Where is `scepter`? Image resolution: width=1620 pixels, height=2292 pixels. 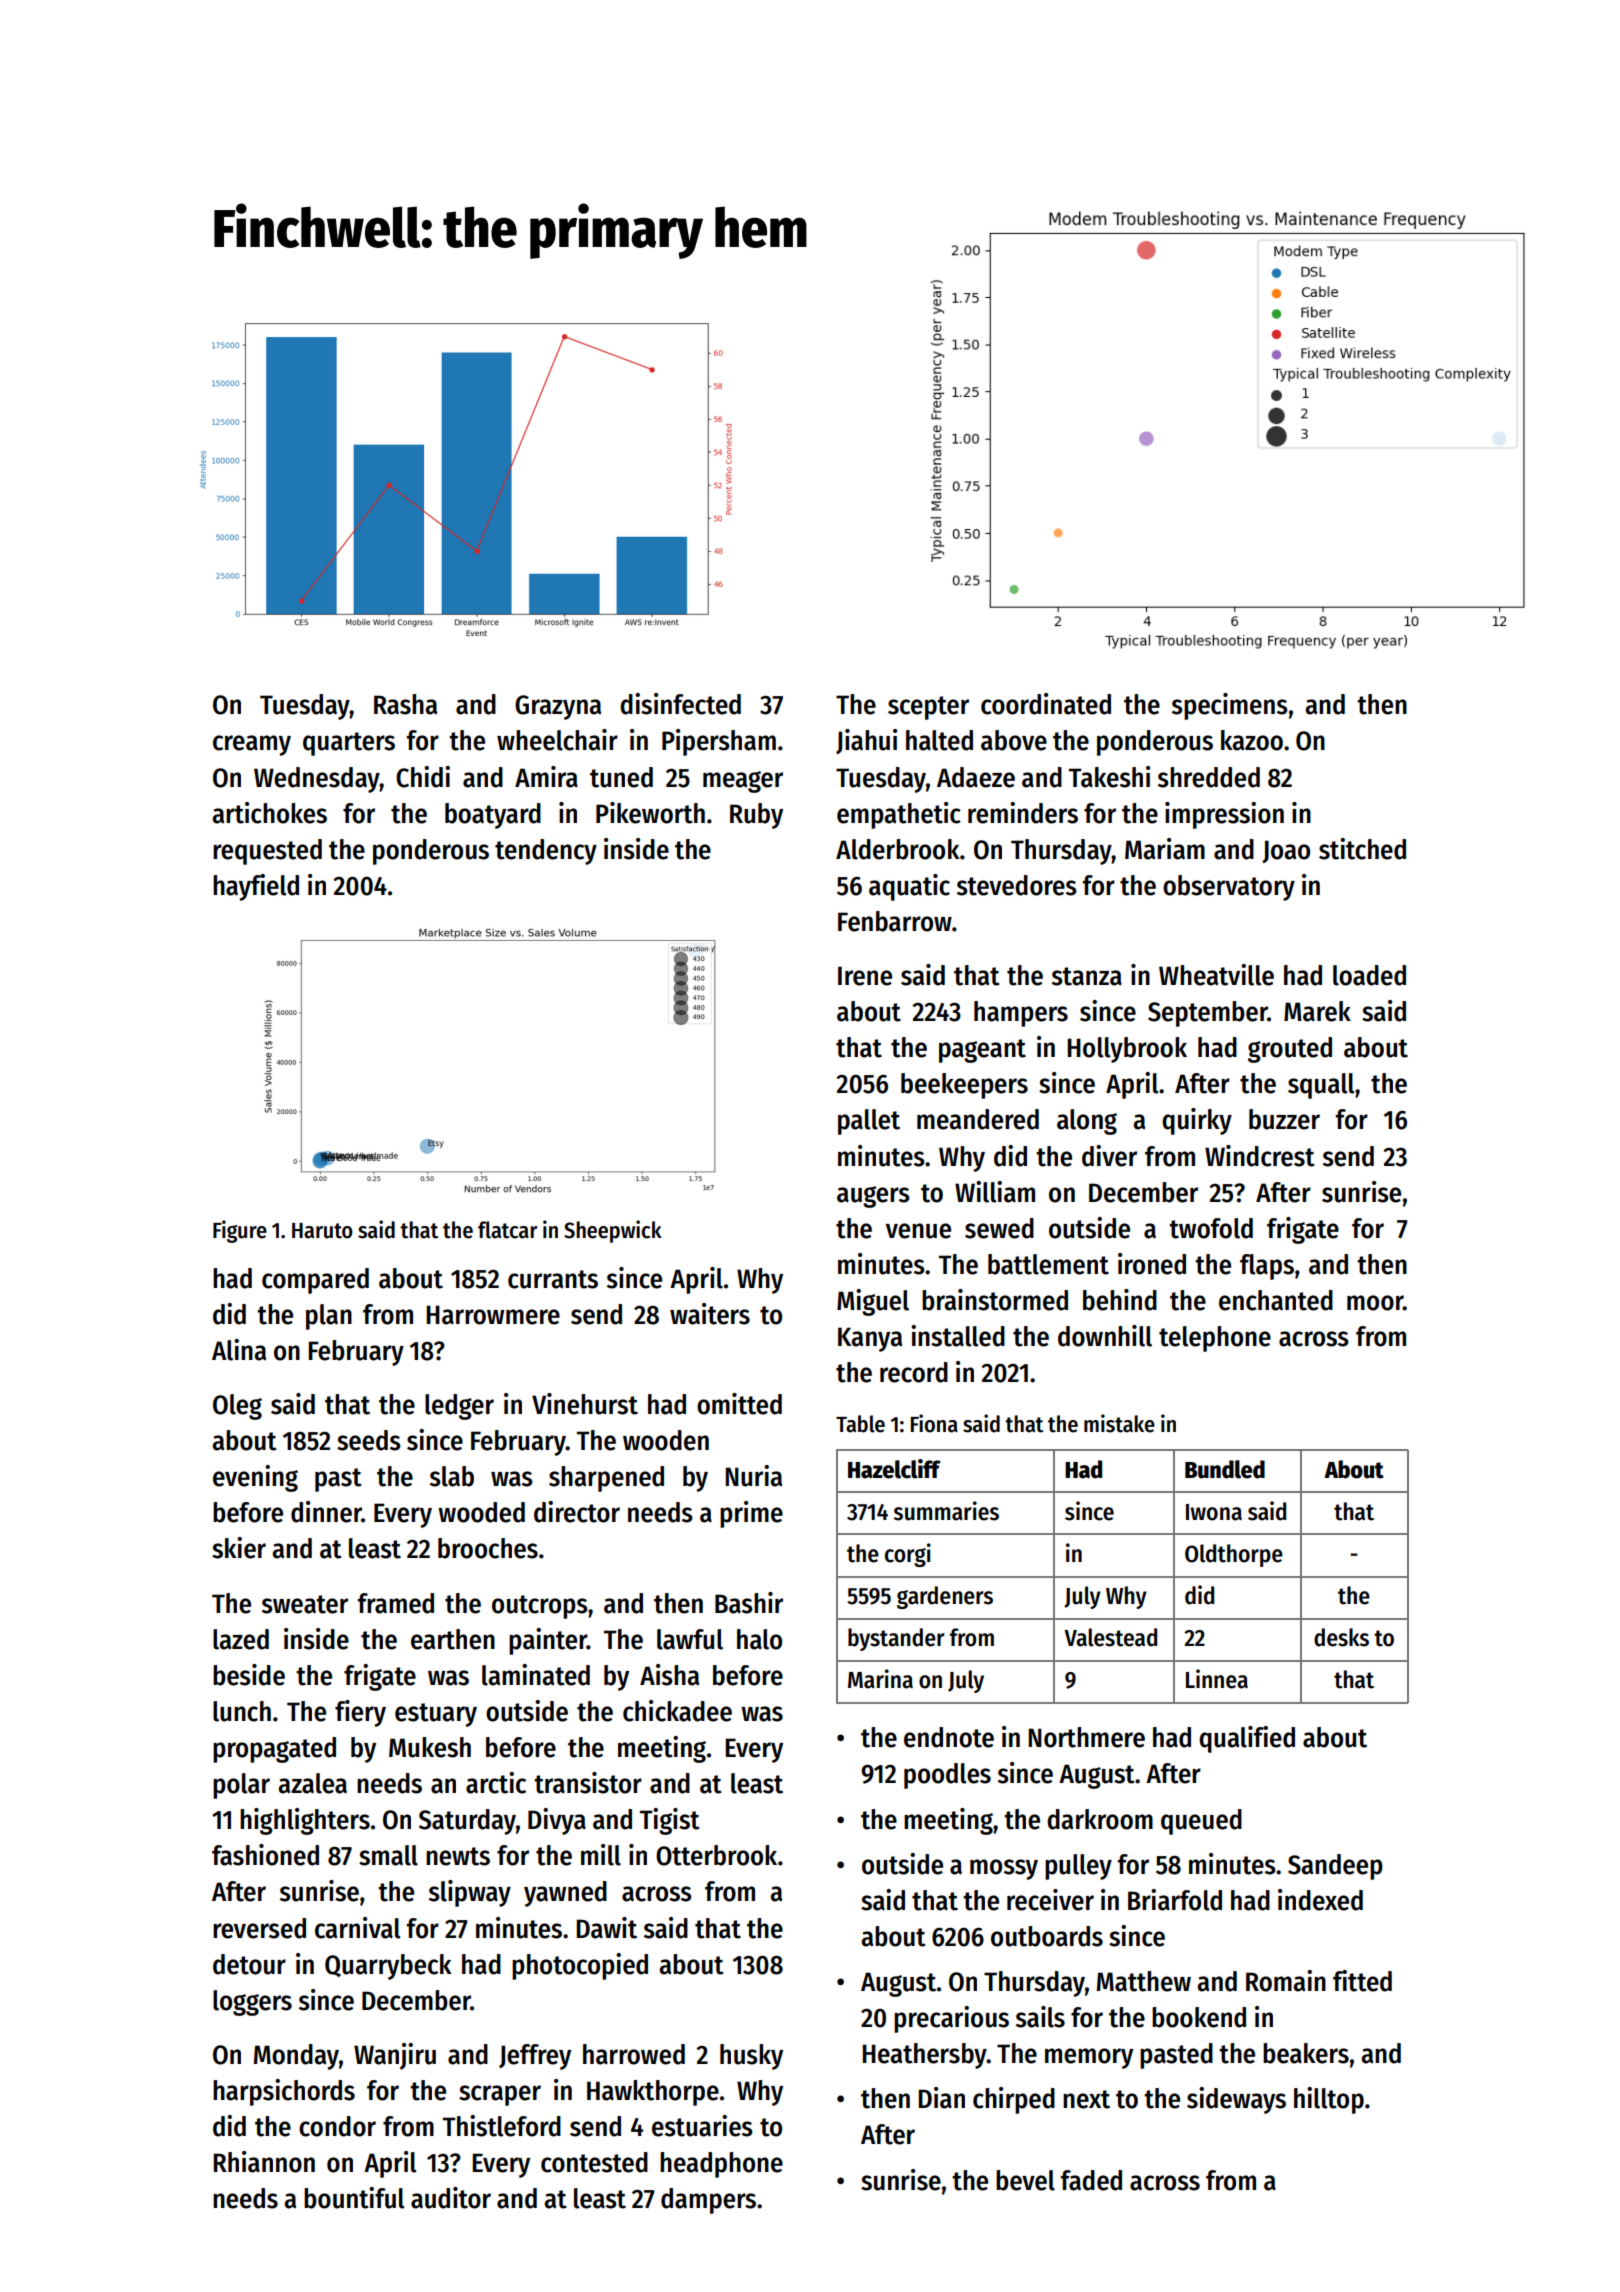 scepter is located at coordinates (928, 708).
